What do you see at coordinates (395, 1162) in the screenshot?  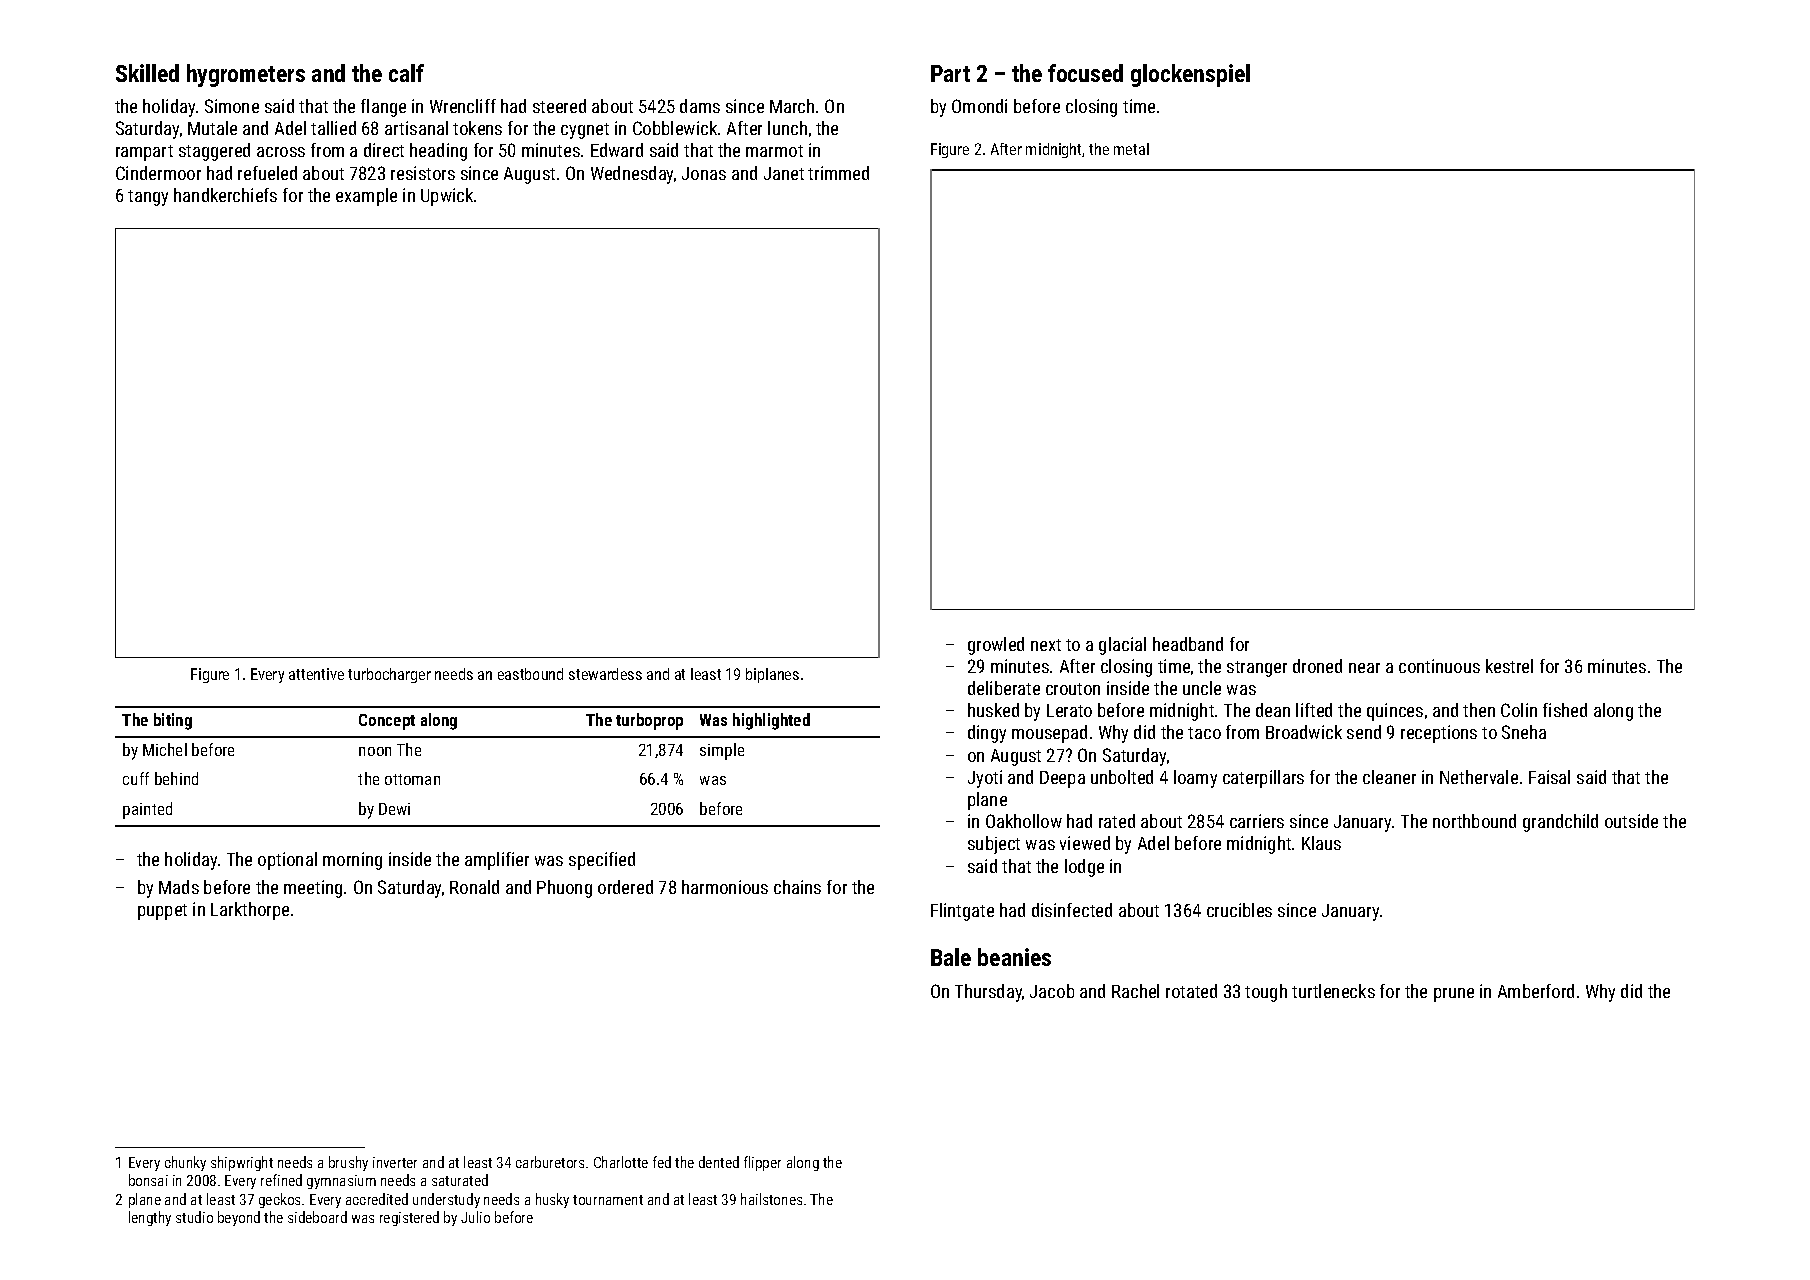 I see `inverter` at bounding box center [395, 1162].
